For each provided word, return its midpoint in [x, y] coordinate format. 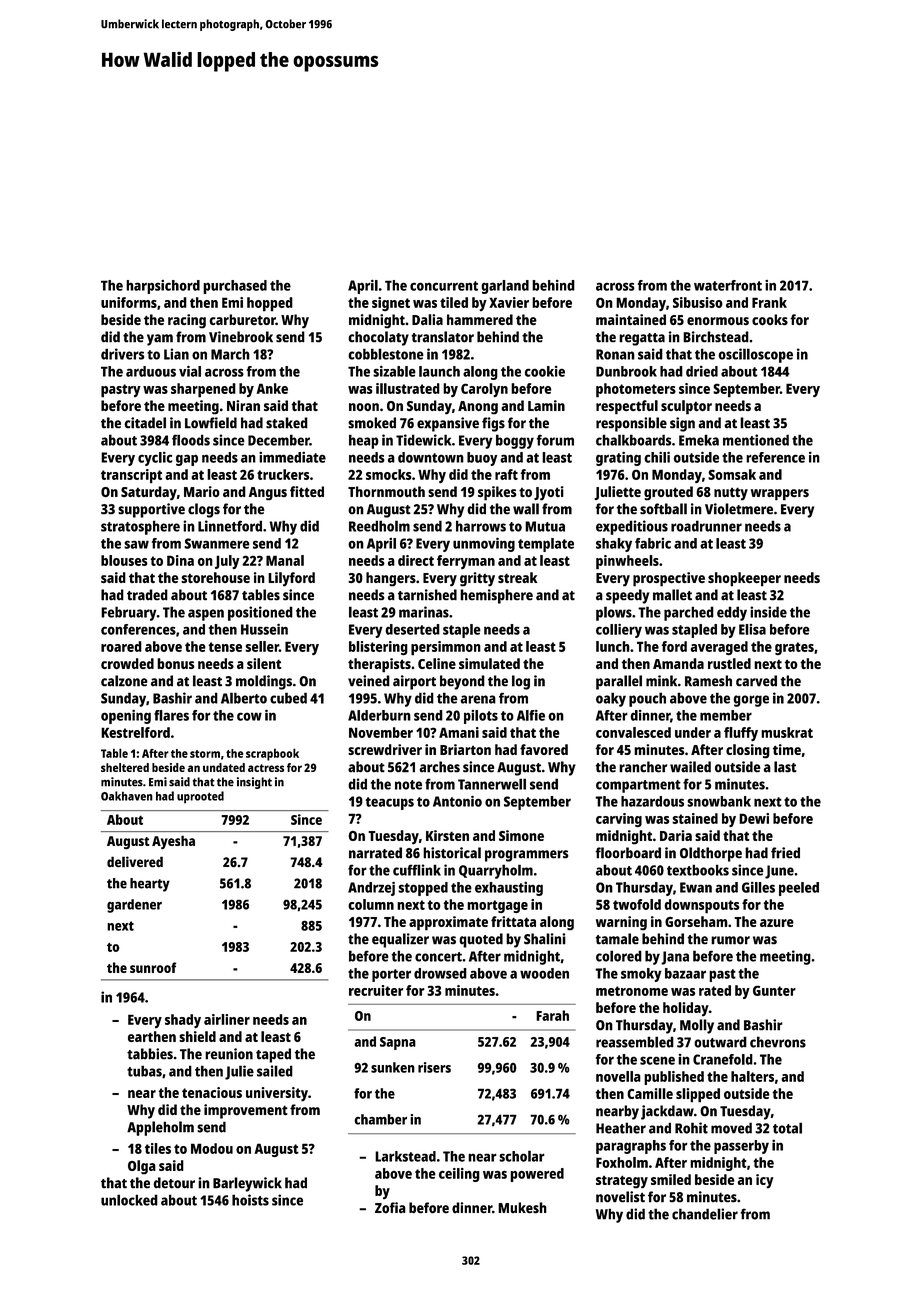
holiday [686, 1009]
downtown [431, 457]
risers [434, 1067]
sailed [275, 1071]
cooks [770, 319]
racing [187, 321]
